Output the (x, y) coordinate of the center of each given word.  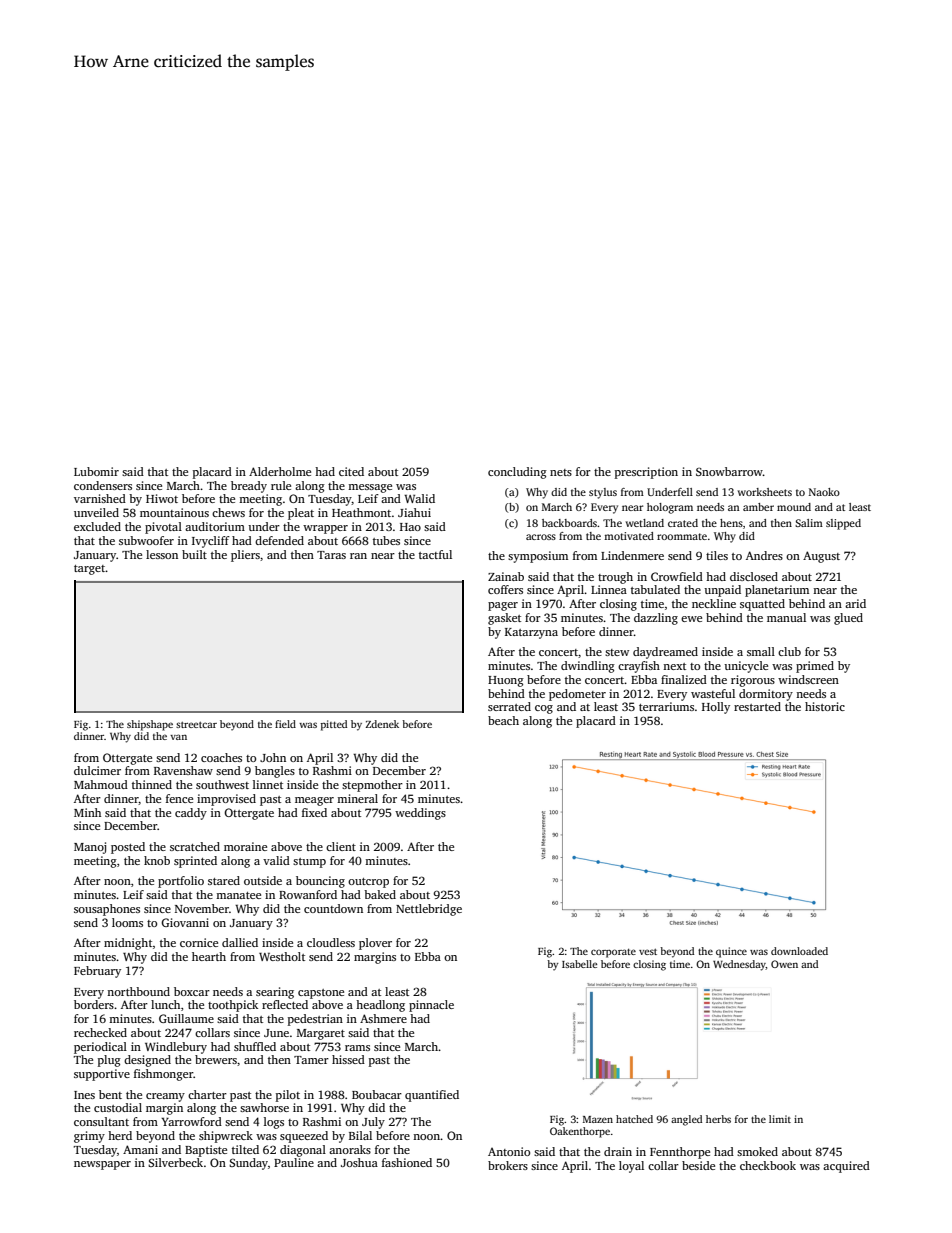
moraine (245, 846)
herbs (718, 1119)
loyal (631, 1167)
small (761, 651)
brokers (508, 1165)
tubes (386, 540)
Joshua (359, 1162)
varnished (100, 498)
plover (375, 944)
